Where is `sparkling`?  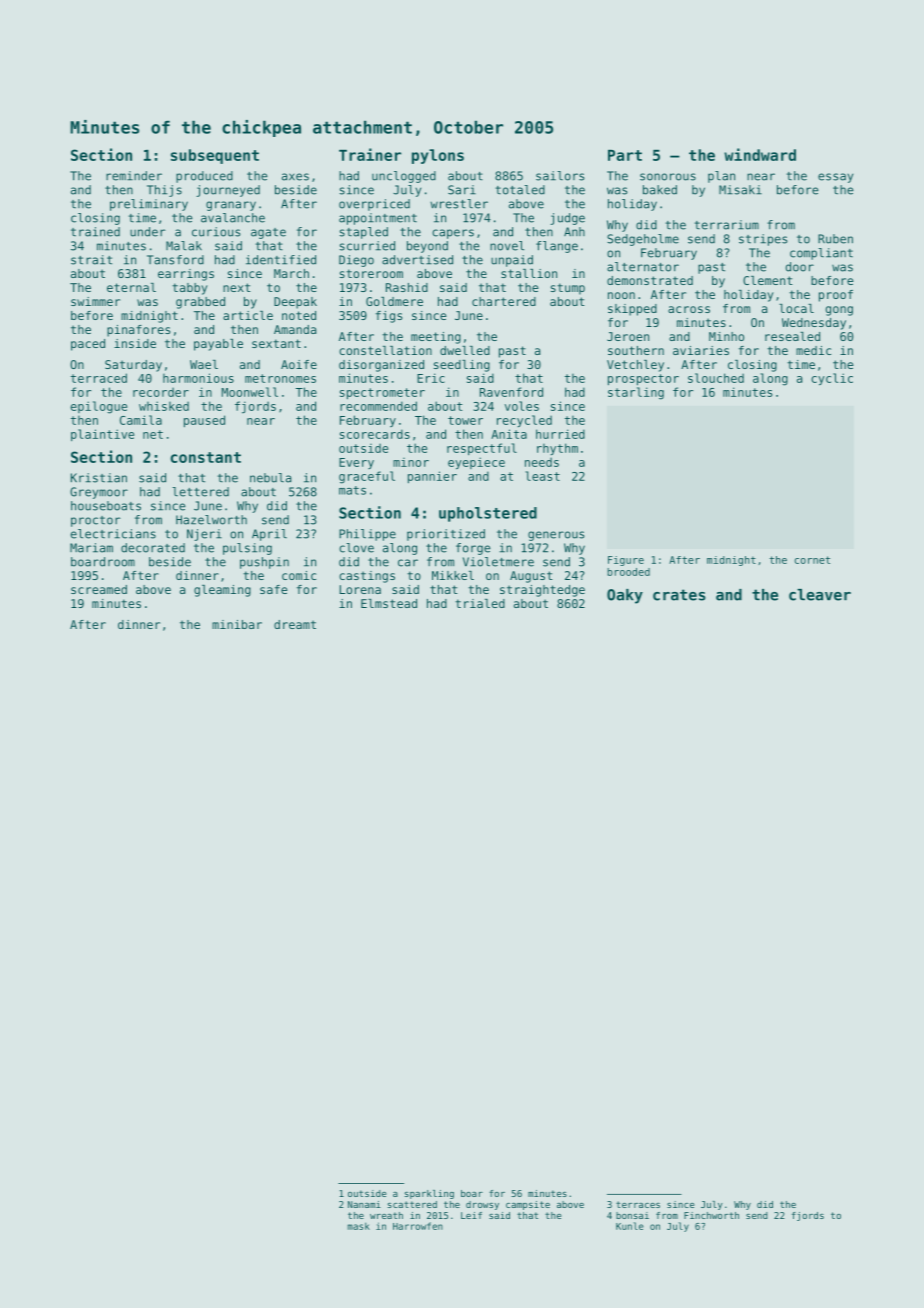
sparkling is located at coordinates (429, 1194).
